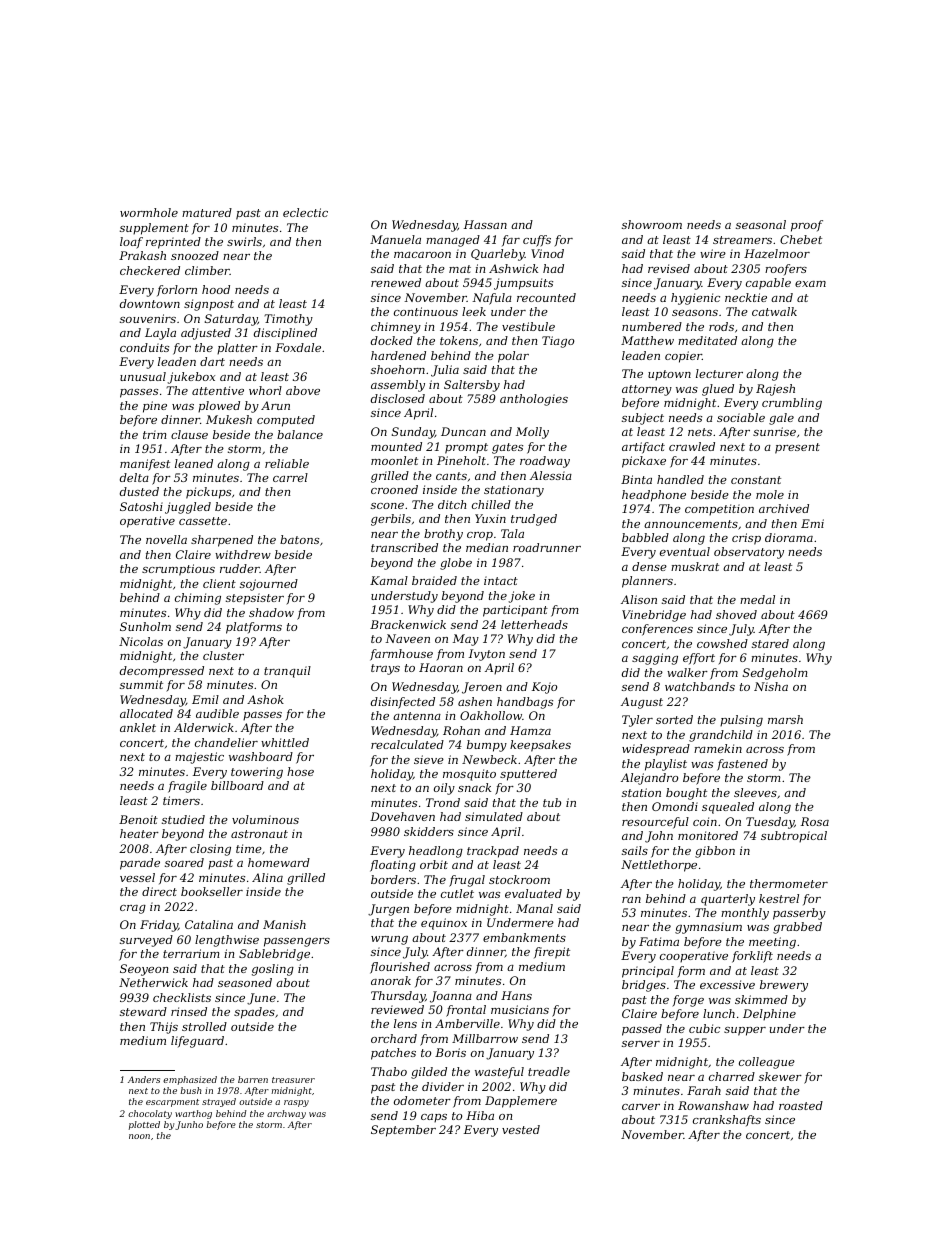 The width and height of the screenshot is (952, 1233). Describe the element at coordinates (534, 400) in the screenshot. I see `anthologies` at that location.
